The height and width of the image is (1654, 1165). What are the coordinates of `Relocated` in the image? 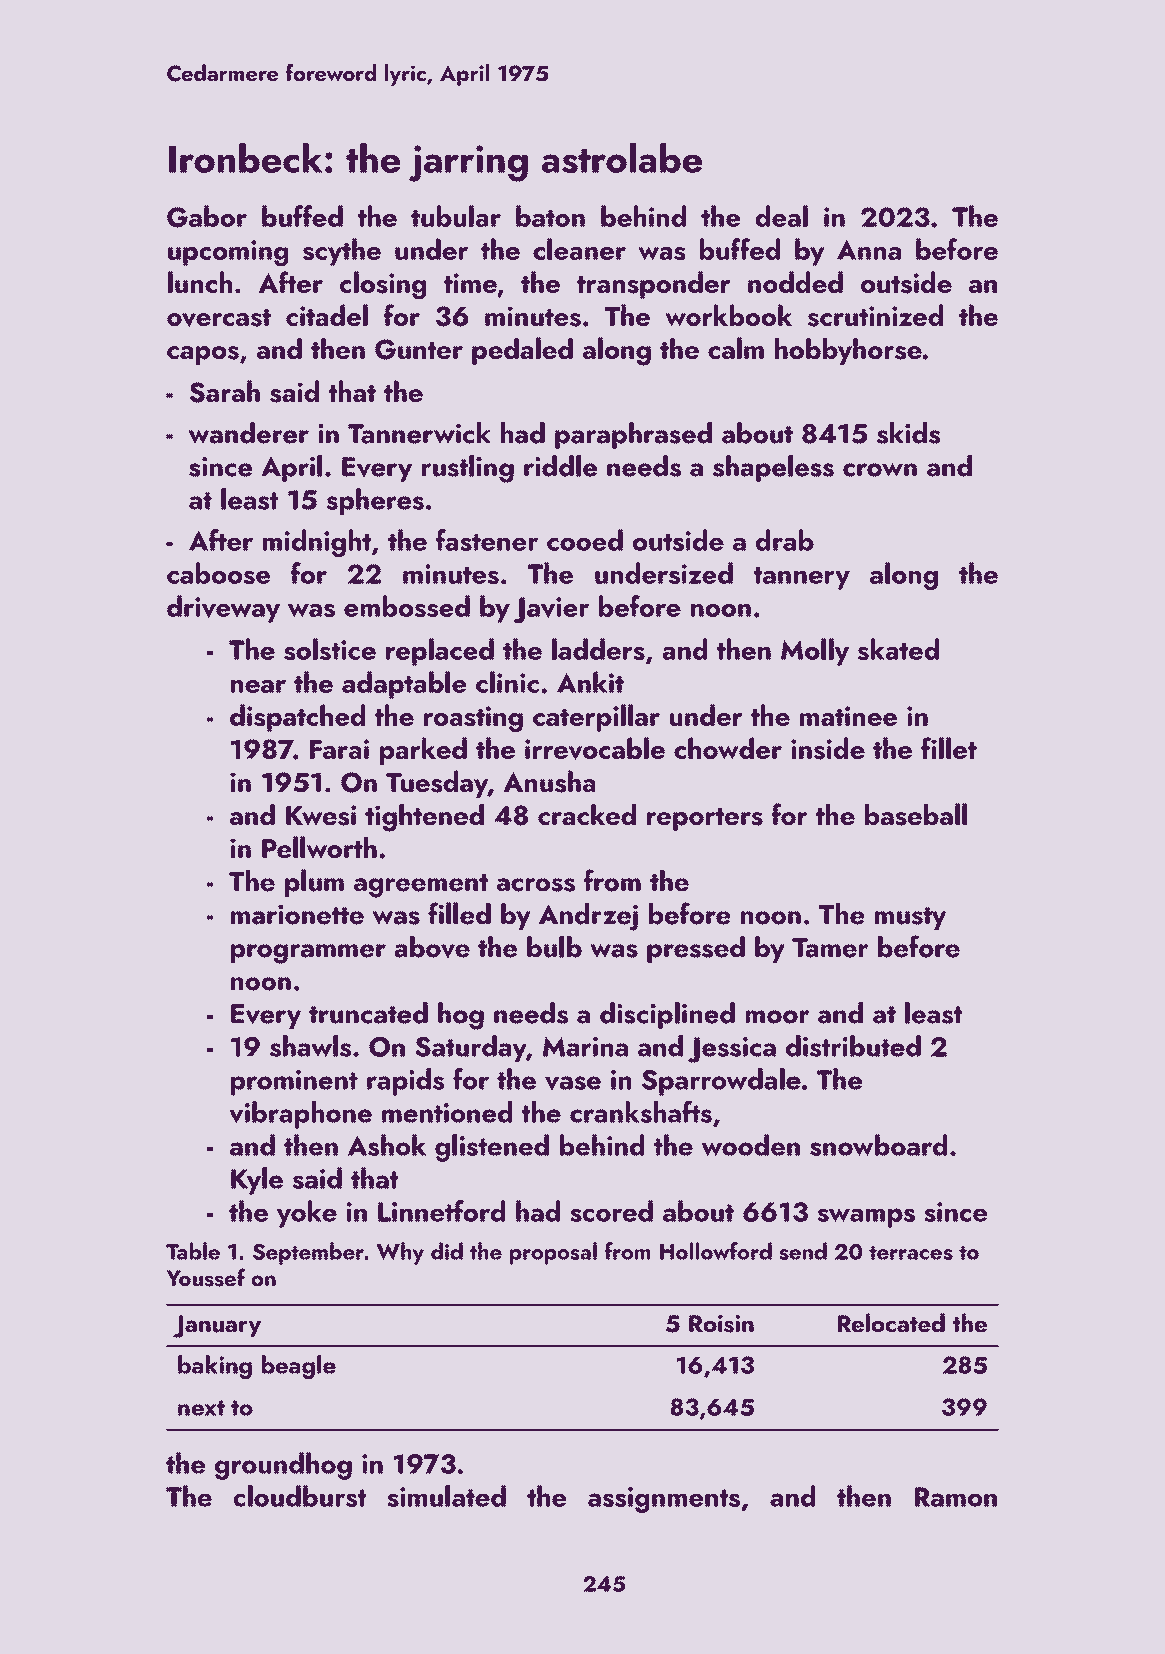 It's located at (891, 1322).
